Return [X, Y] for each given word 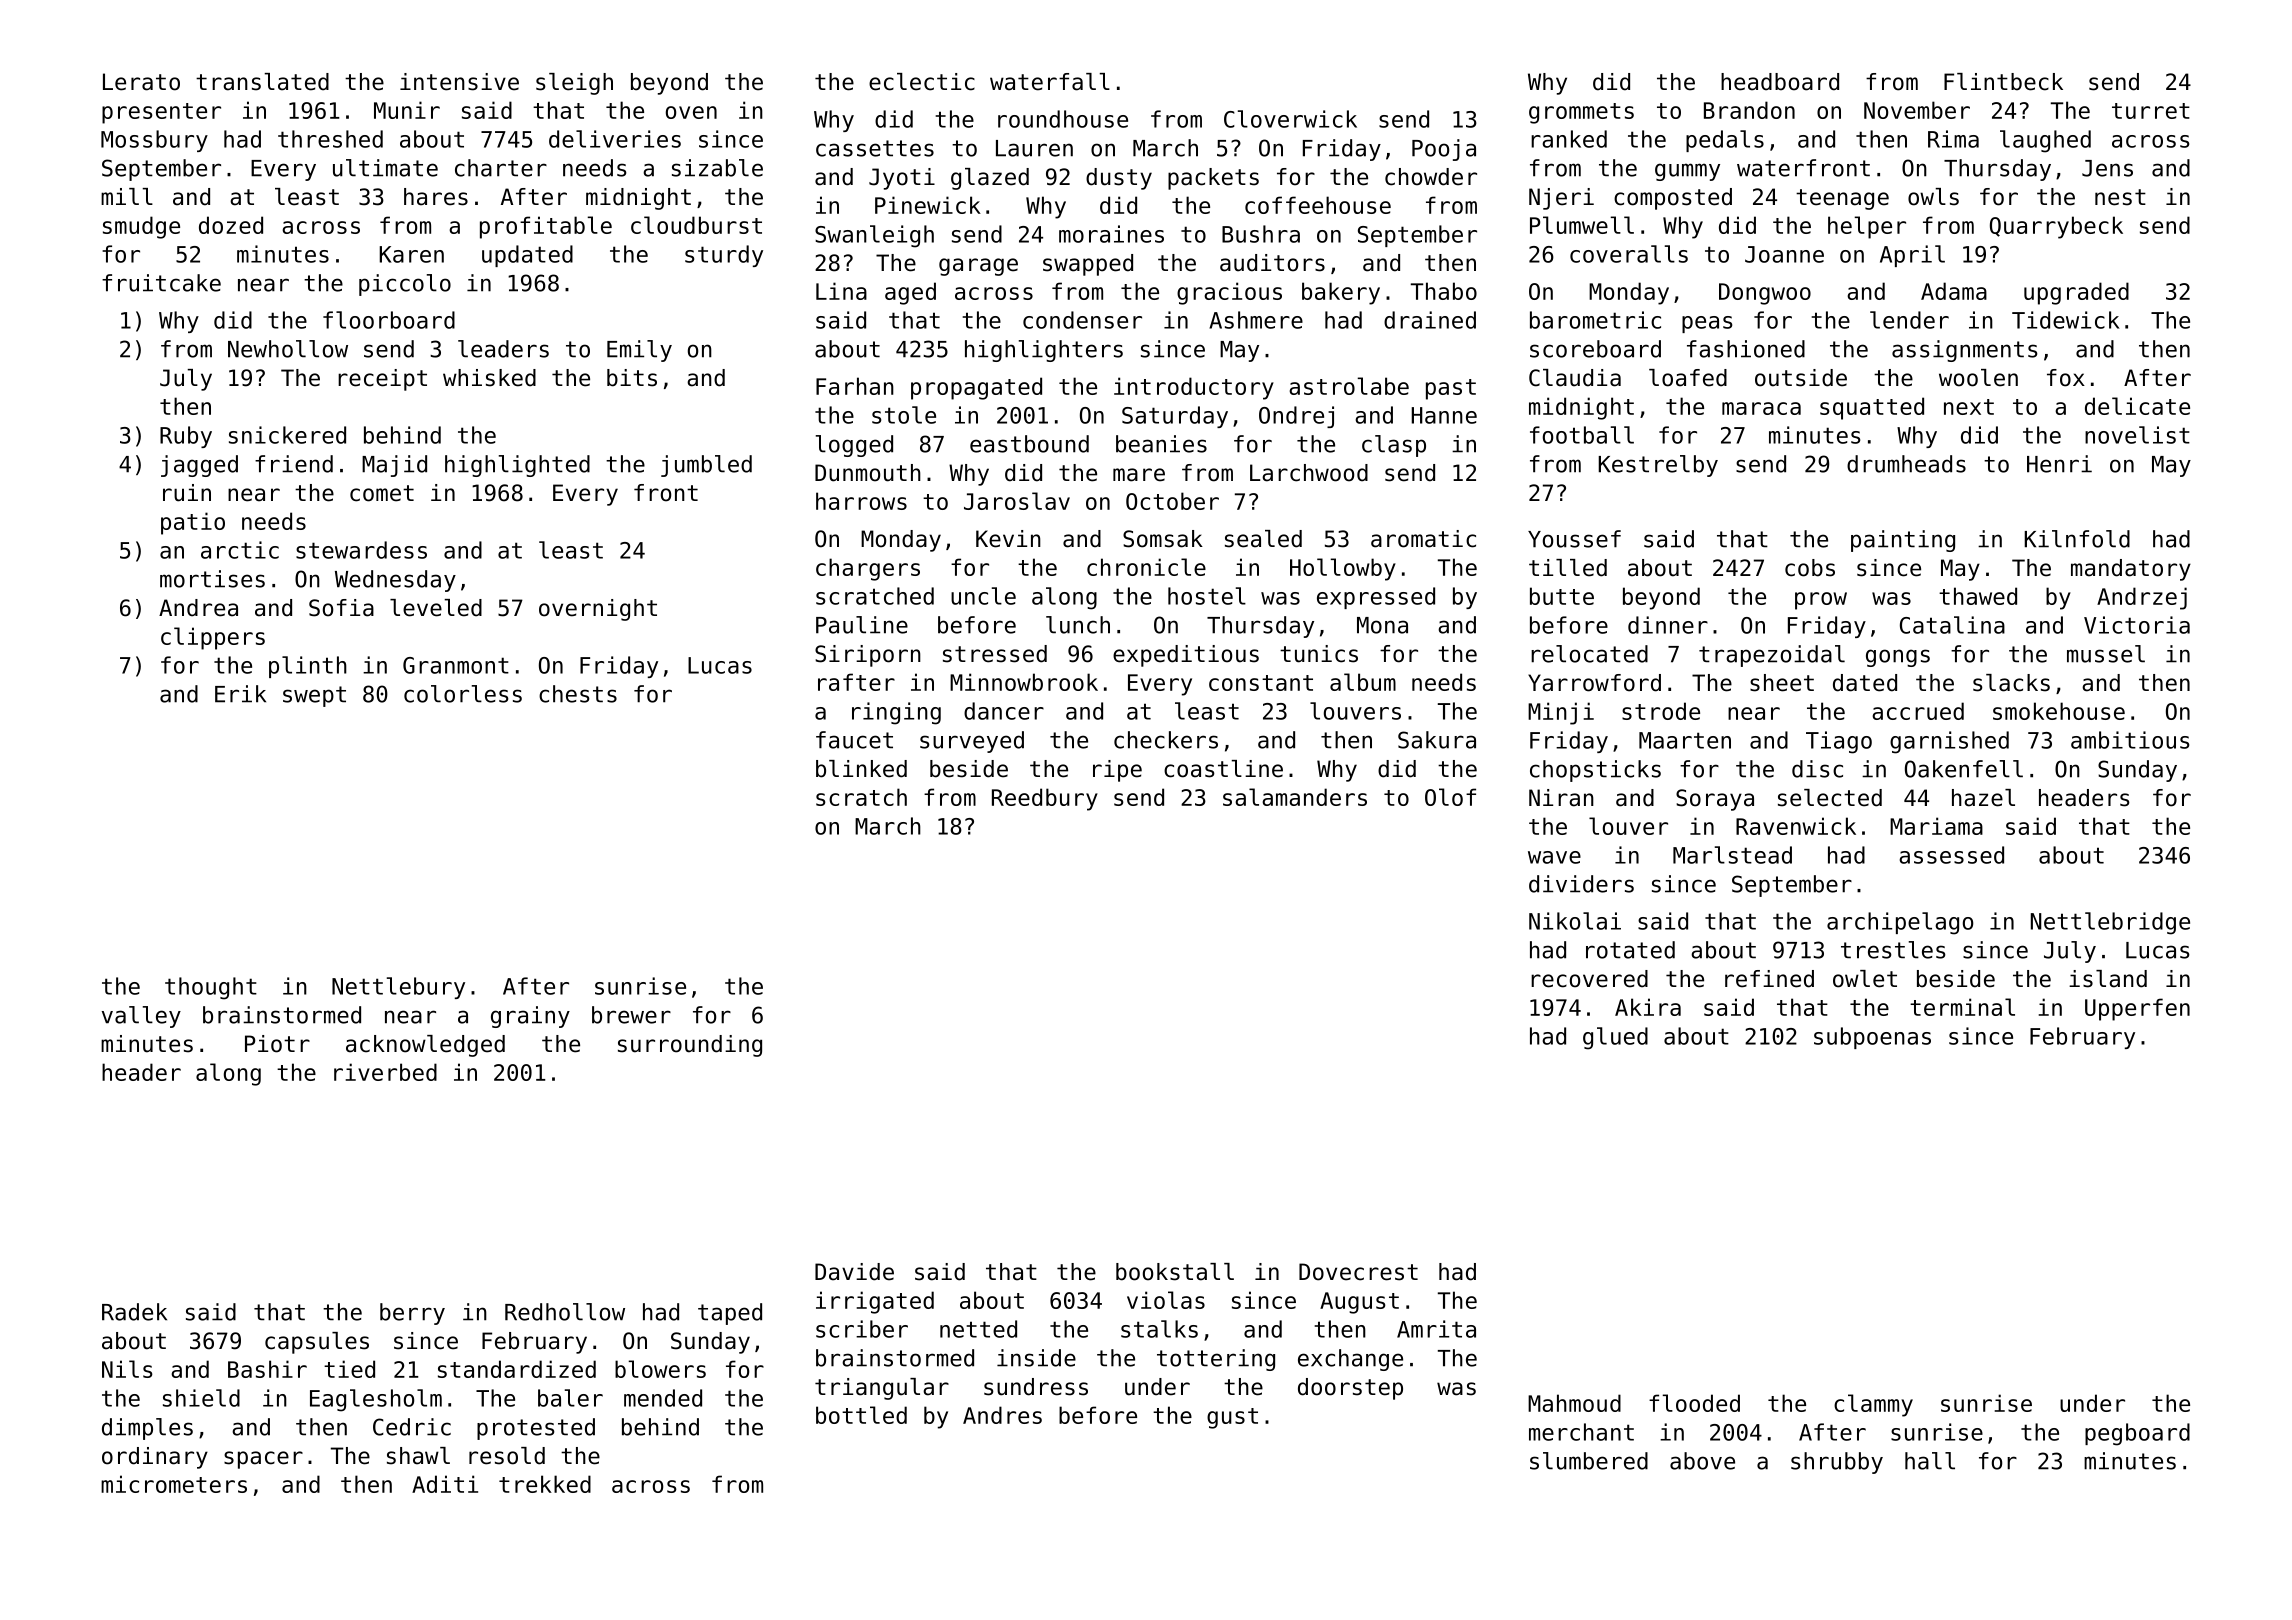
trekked [545, 1484]
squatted [1872, 408]
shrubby [1837, 1463]
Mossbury [154, 141]
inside [1036, 1358]
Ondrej [1296, 417]
